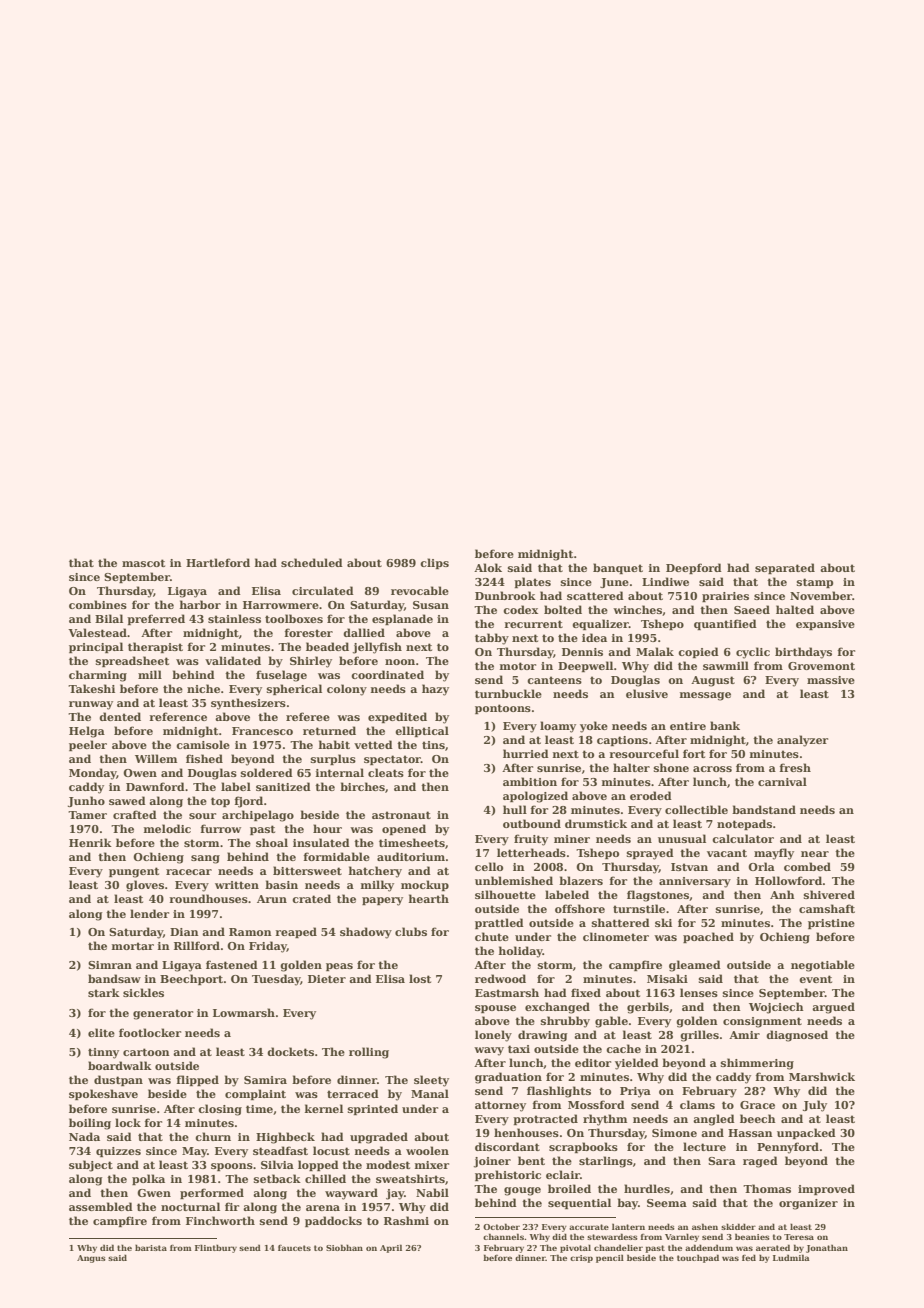  I want to click on Flintbury, so click(216, 1248).
